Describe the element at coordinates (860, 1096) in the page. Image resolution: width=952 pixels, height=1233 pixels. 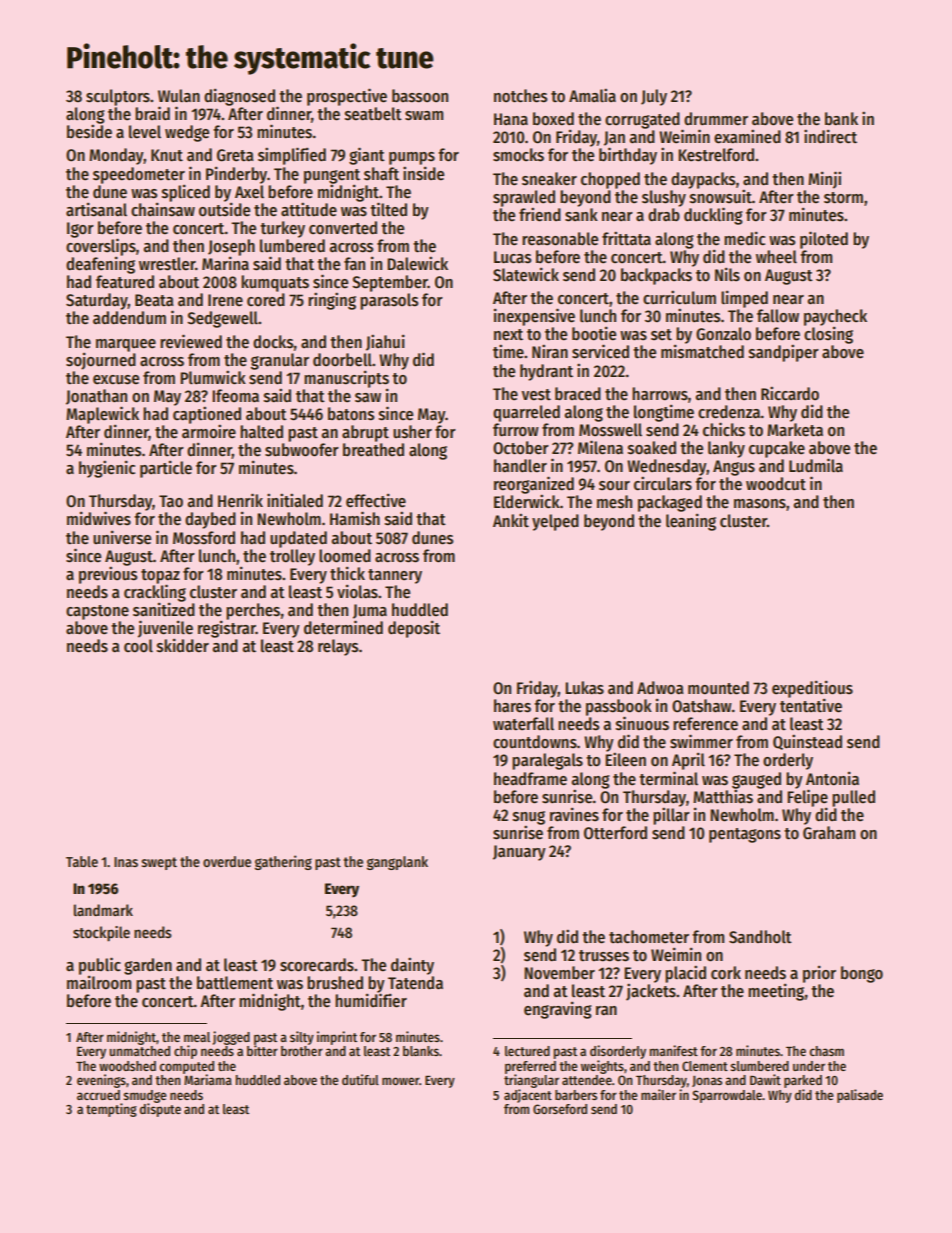
I see `palisade` at that location.
